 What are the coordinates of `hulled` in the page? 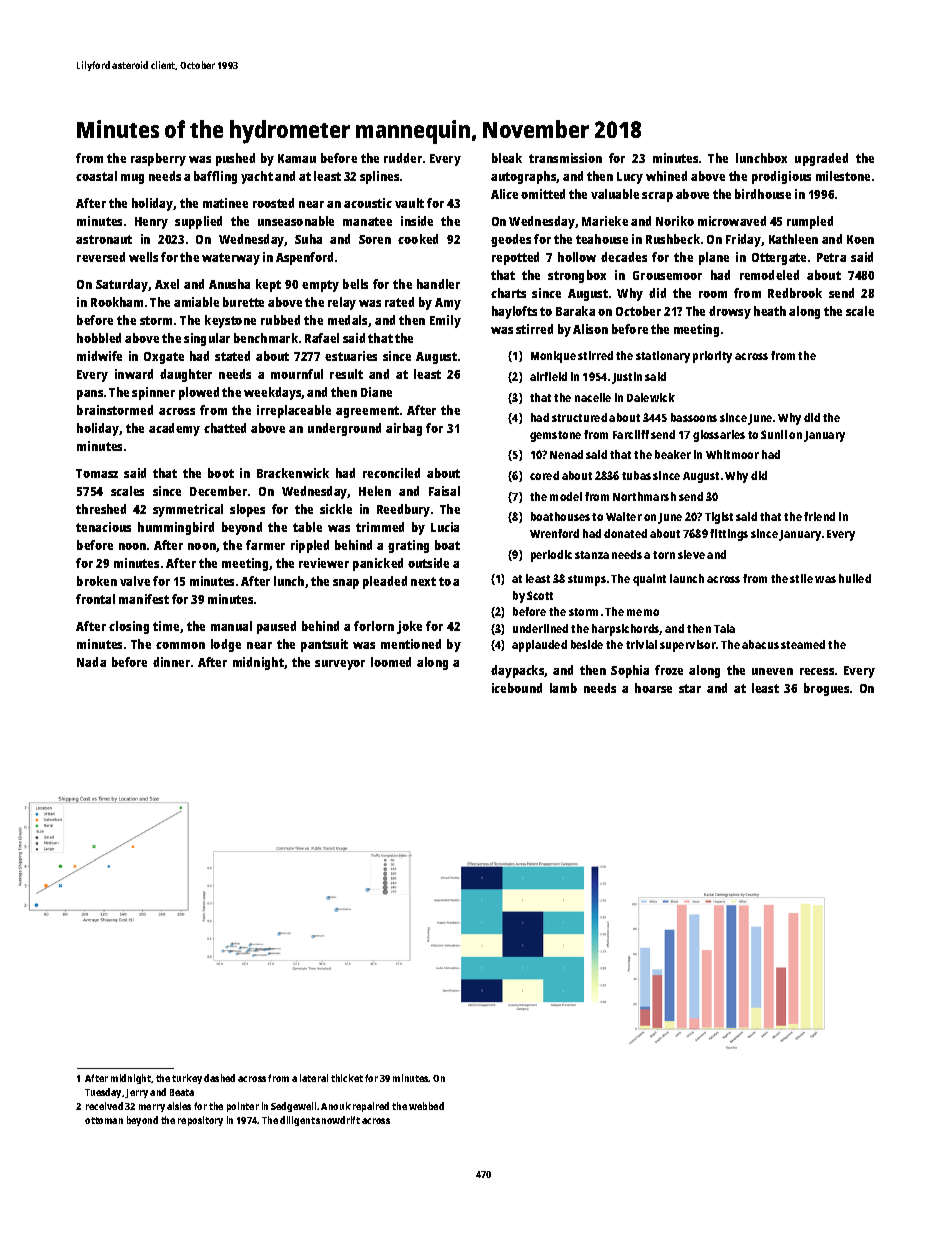 It's located at (855, 578).
